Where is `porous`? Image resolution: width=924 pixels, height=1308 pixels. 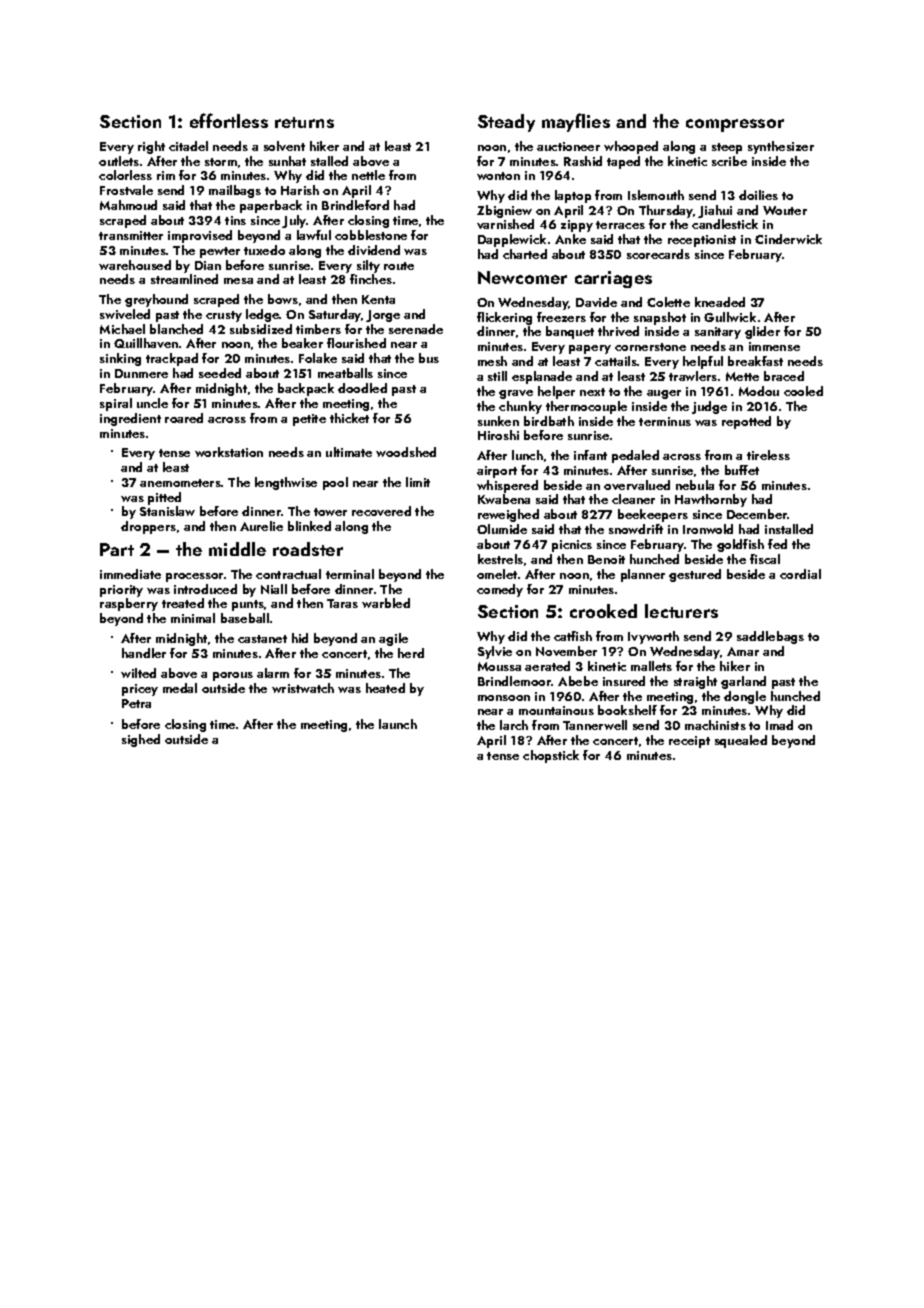
porous is located at coordinates (233, 676).
